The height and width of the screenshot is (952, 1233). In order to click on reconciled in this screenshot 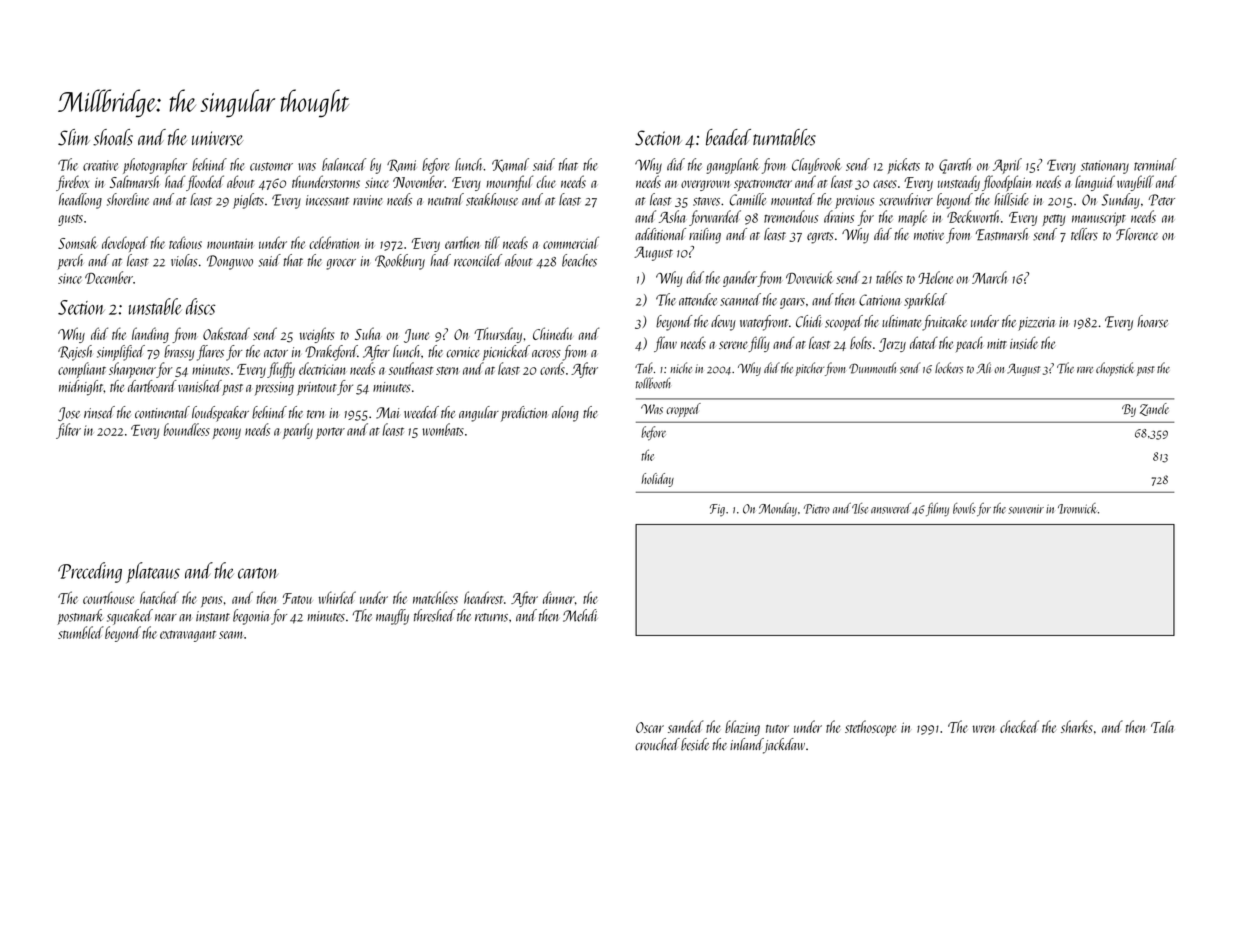, I will do `click(478, 260)`.
